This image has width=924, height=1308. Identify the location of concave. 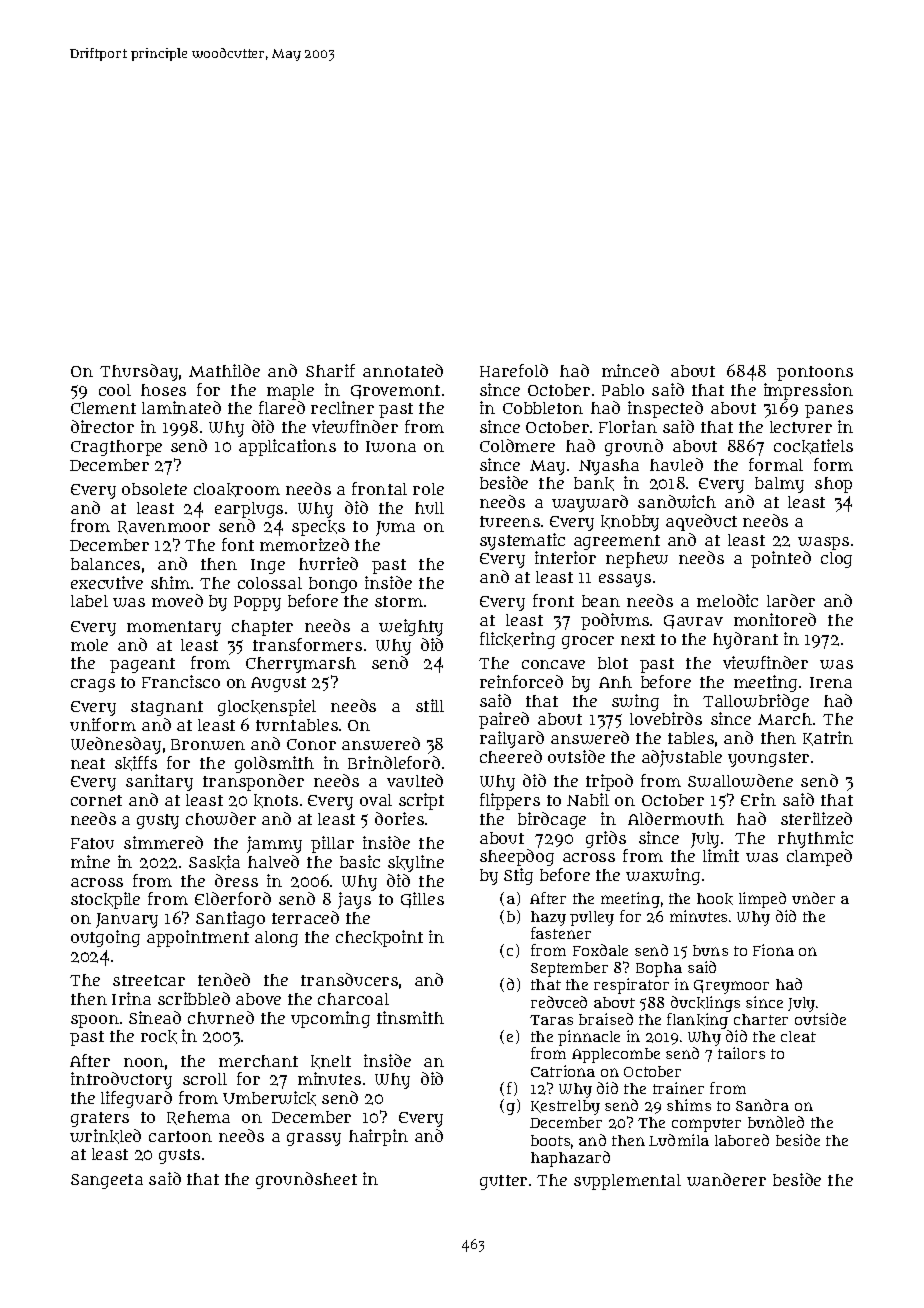
(553, 664).
